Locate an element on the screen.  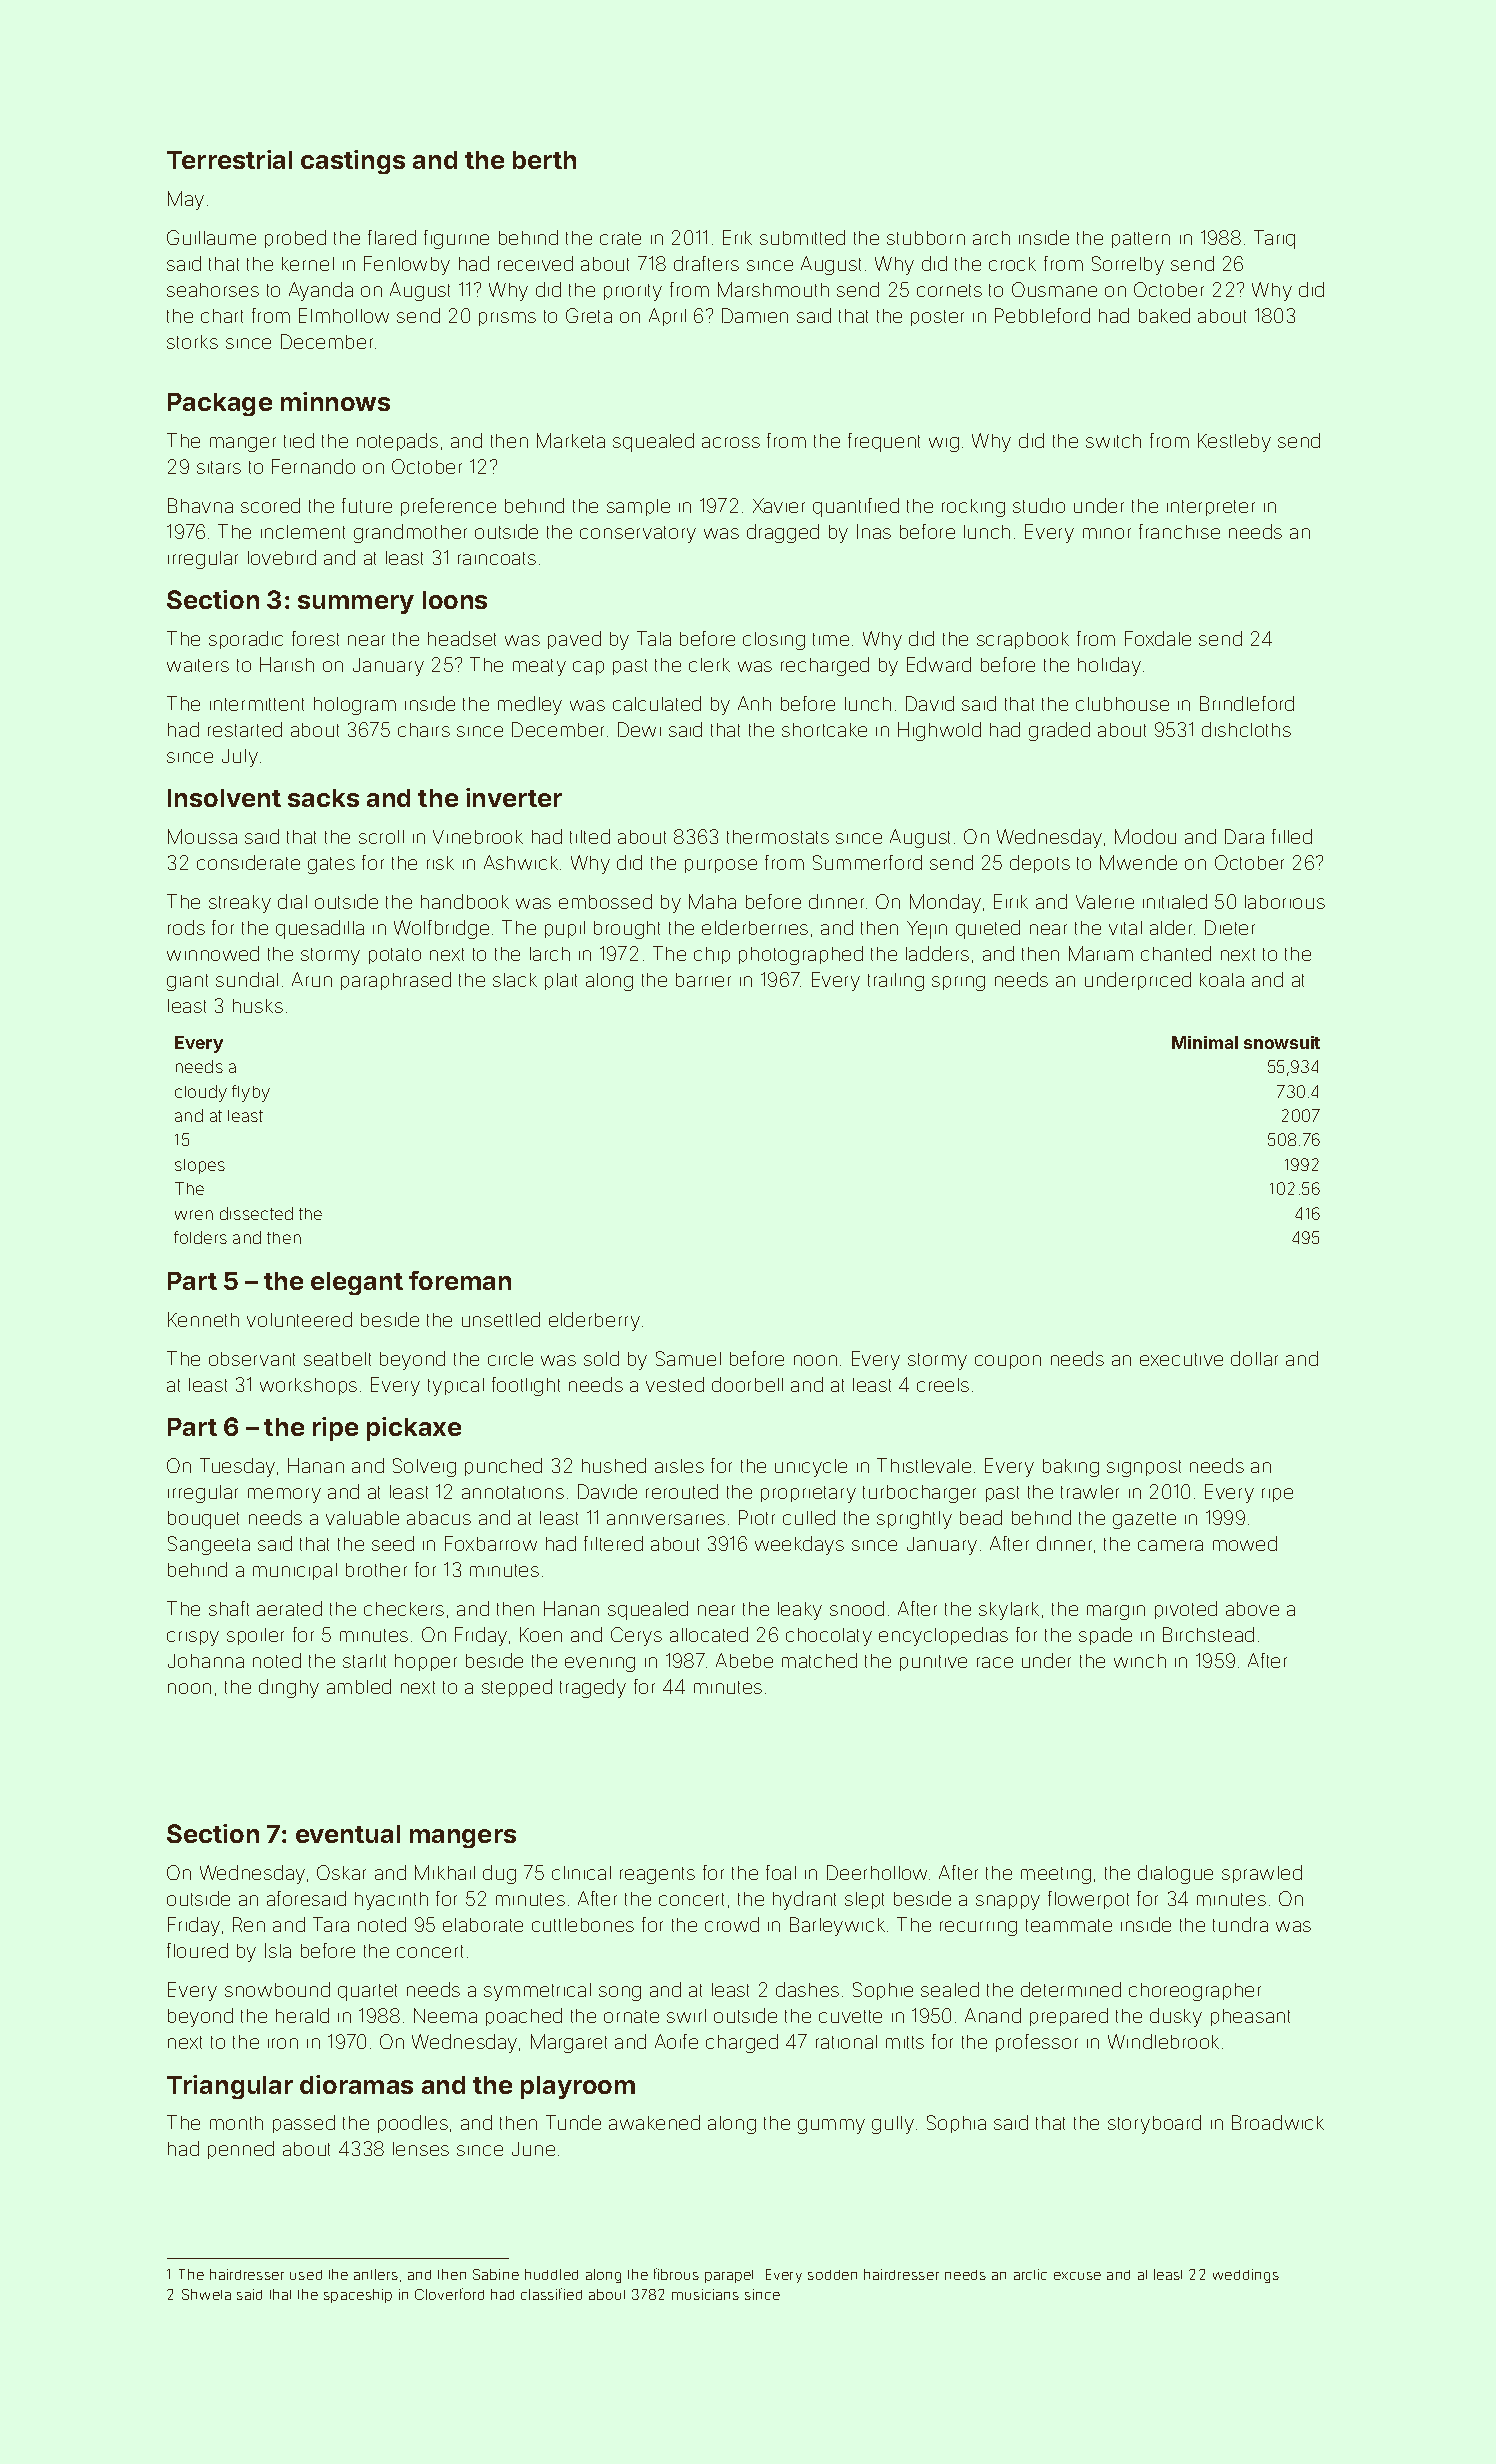
tragedy is located at coordinates (593, 1688).
